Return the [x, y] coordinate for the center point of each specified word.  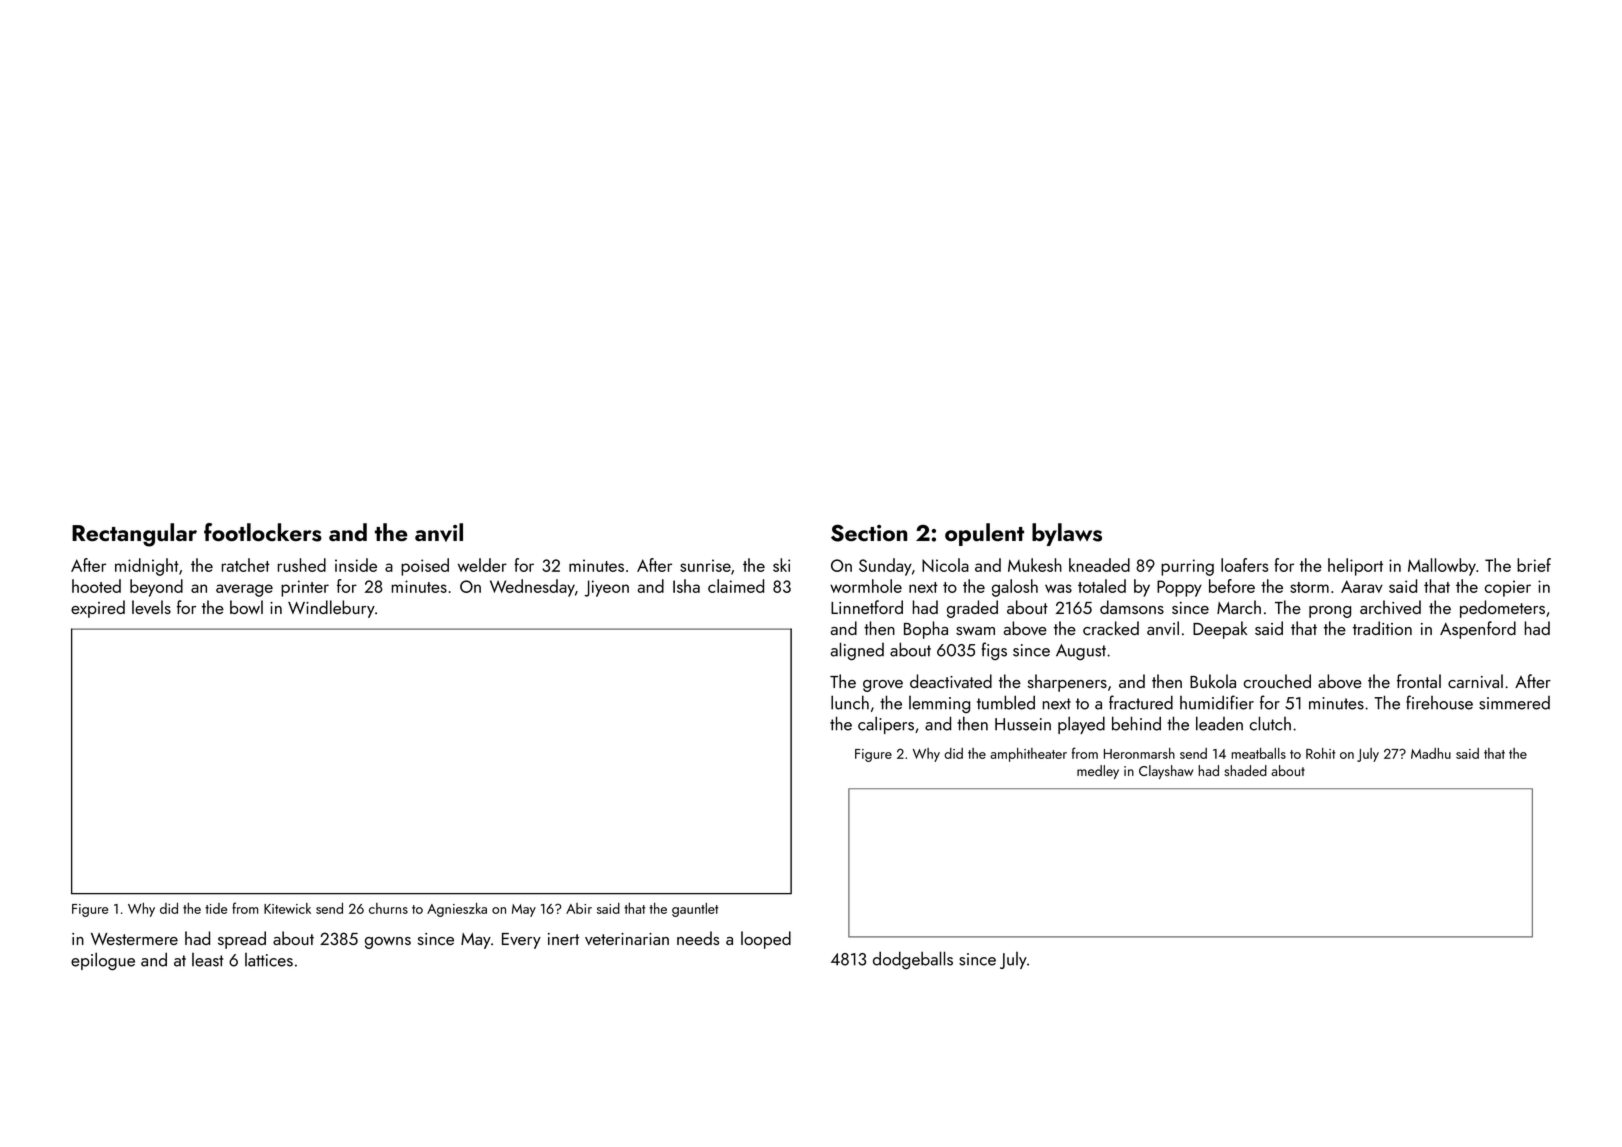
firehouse [1439, 702]
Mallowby [1442, 567]
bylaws [1067, 534]
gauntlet [695, 910]
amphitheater [1028, 755]
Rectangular [134, 535]
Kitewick [287, 908]
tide [216, 908]
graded [972, 609]
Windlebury [331, 609]
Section [869, 533]
